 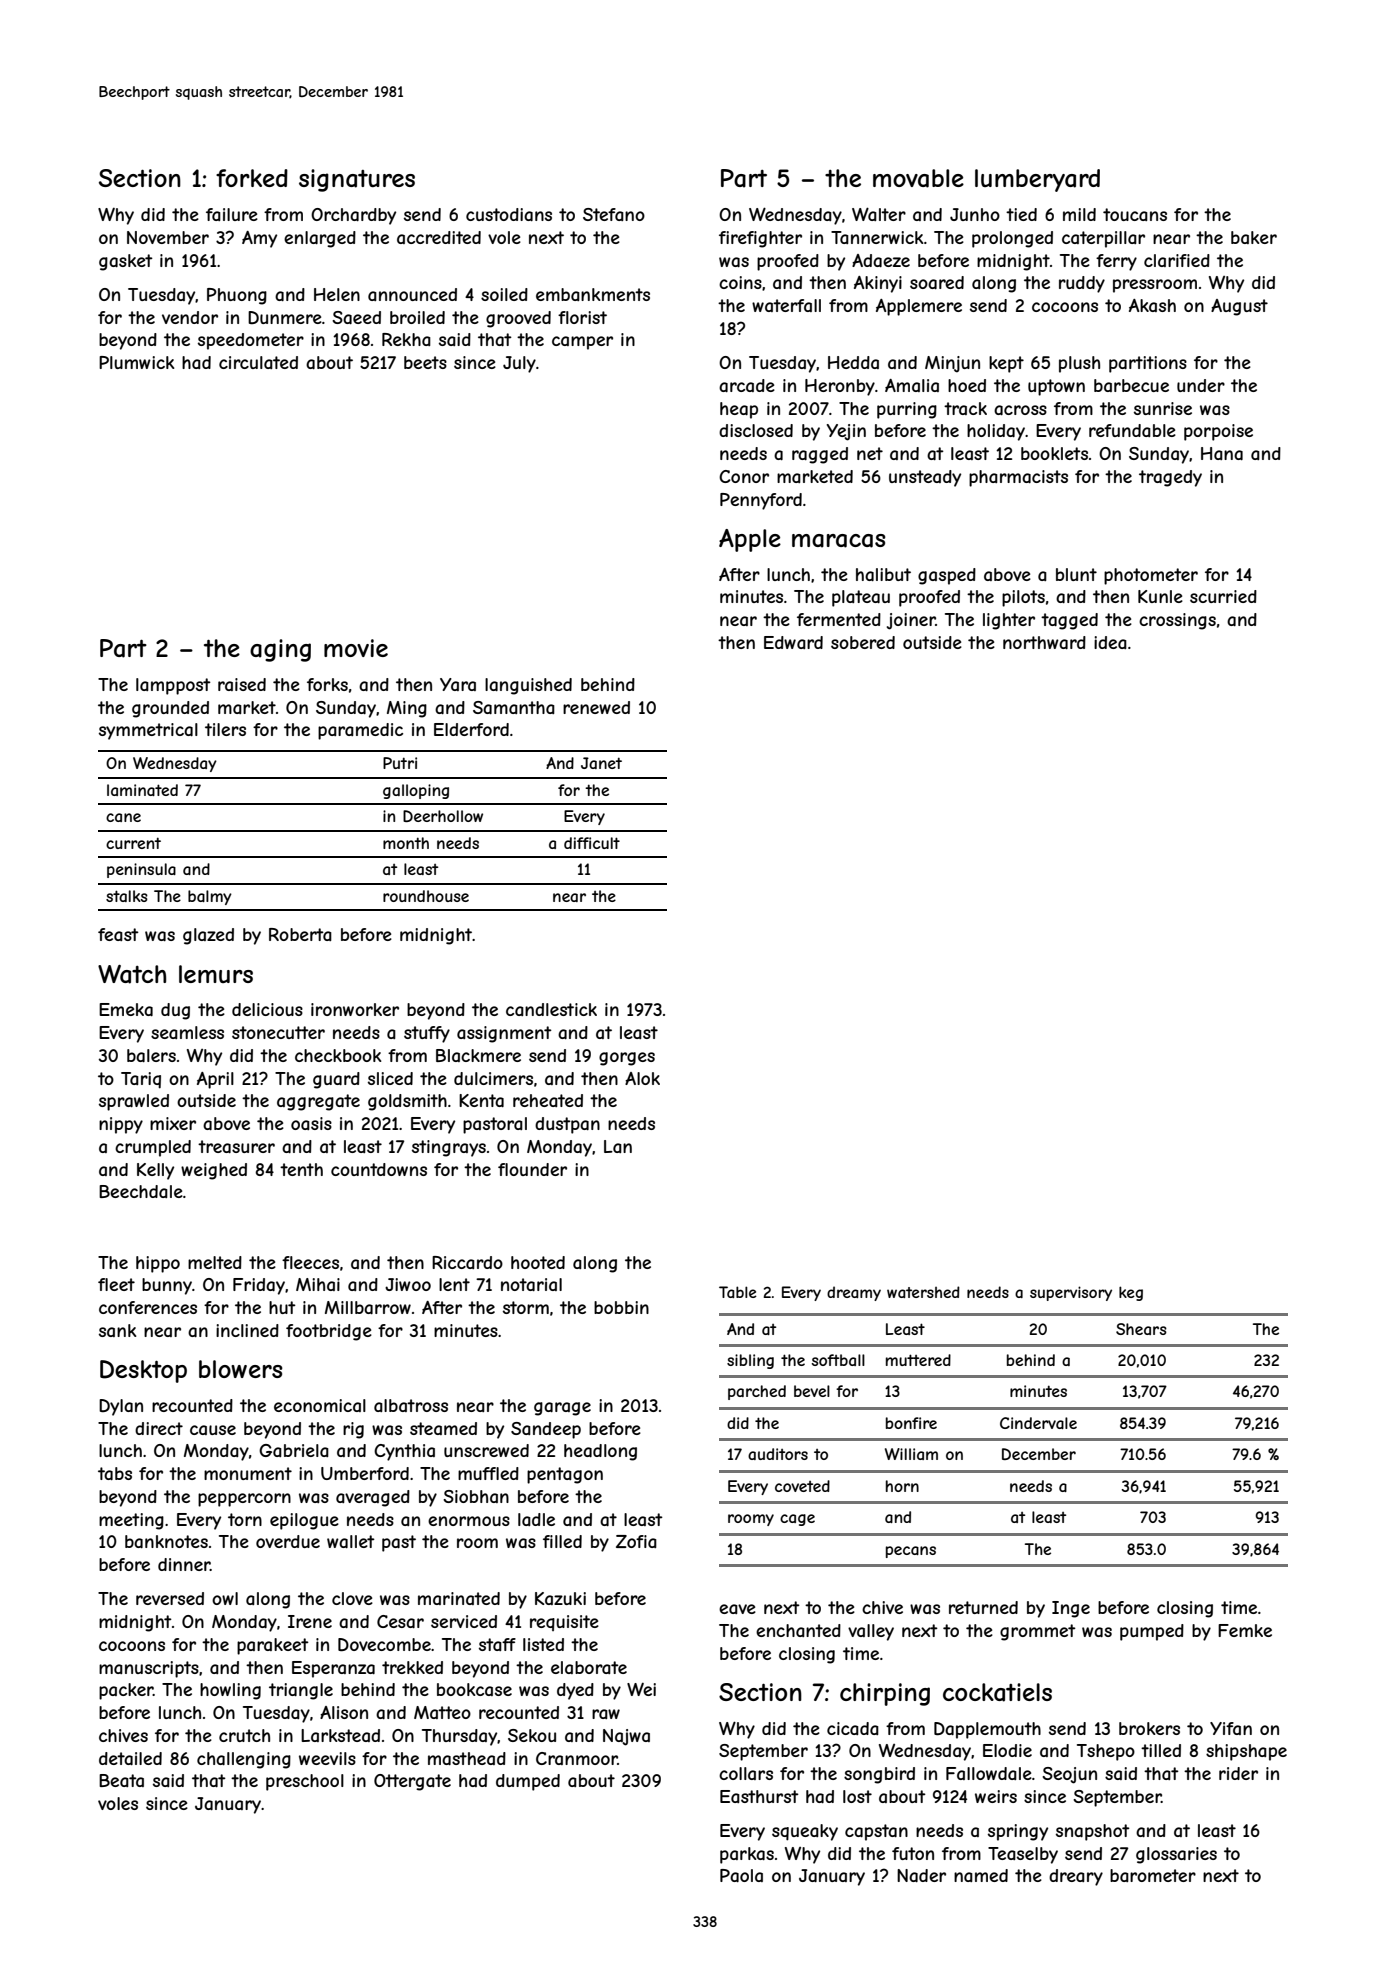 I want to click on goldsmith, so click(x=407, y=1102).
